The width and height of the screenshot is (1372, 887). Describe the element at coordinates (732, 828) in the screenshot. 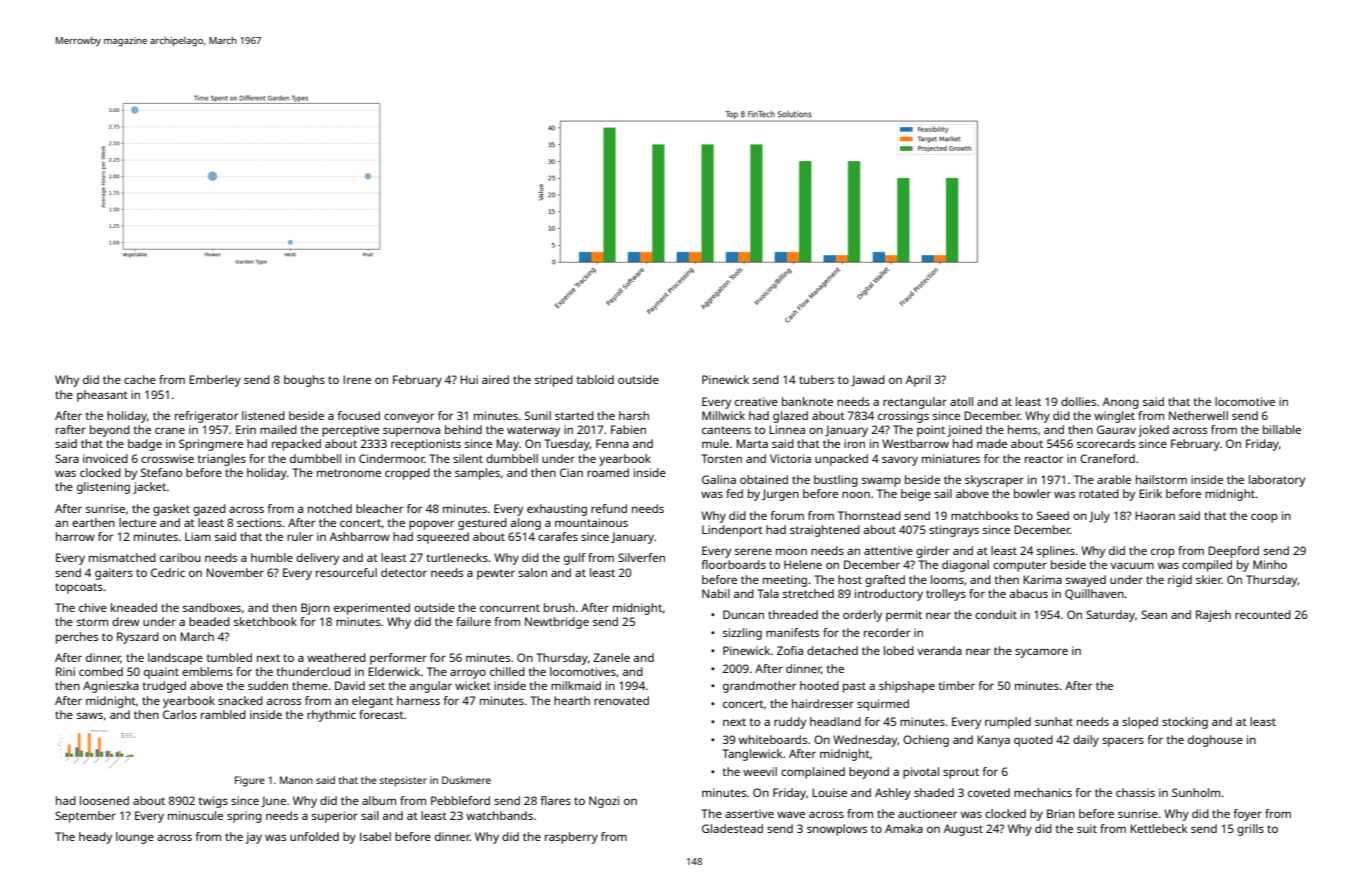

I see `Gladestead` at that location.
